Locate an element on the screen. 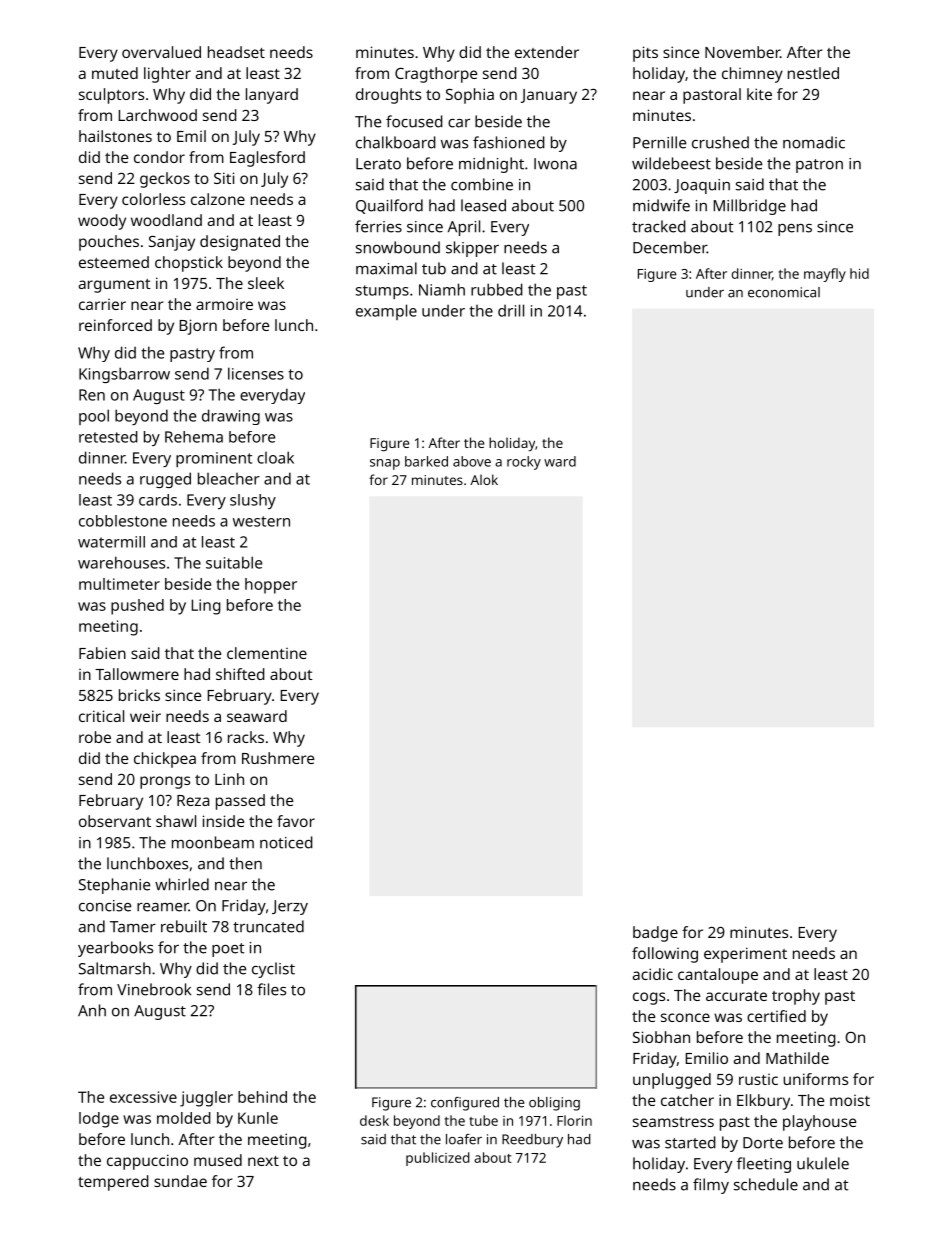  badge is located at coordinates (655, 934).
